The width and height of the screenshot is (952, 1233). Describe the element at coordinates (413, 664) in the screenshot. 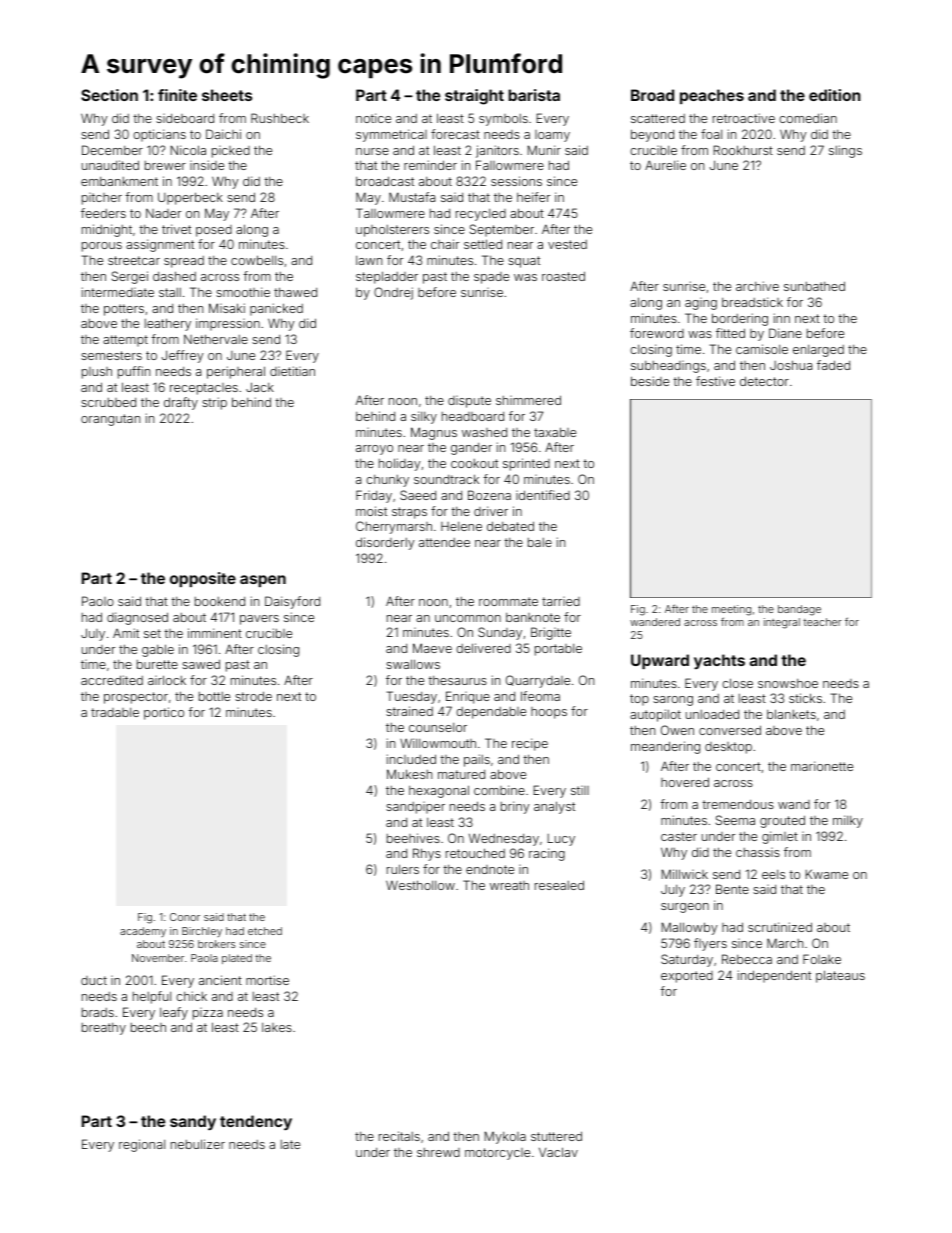

I see `swallows` at that location.
